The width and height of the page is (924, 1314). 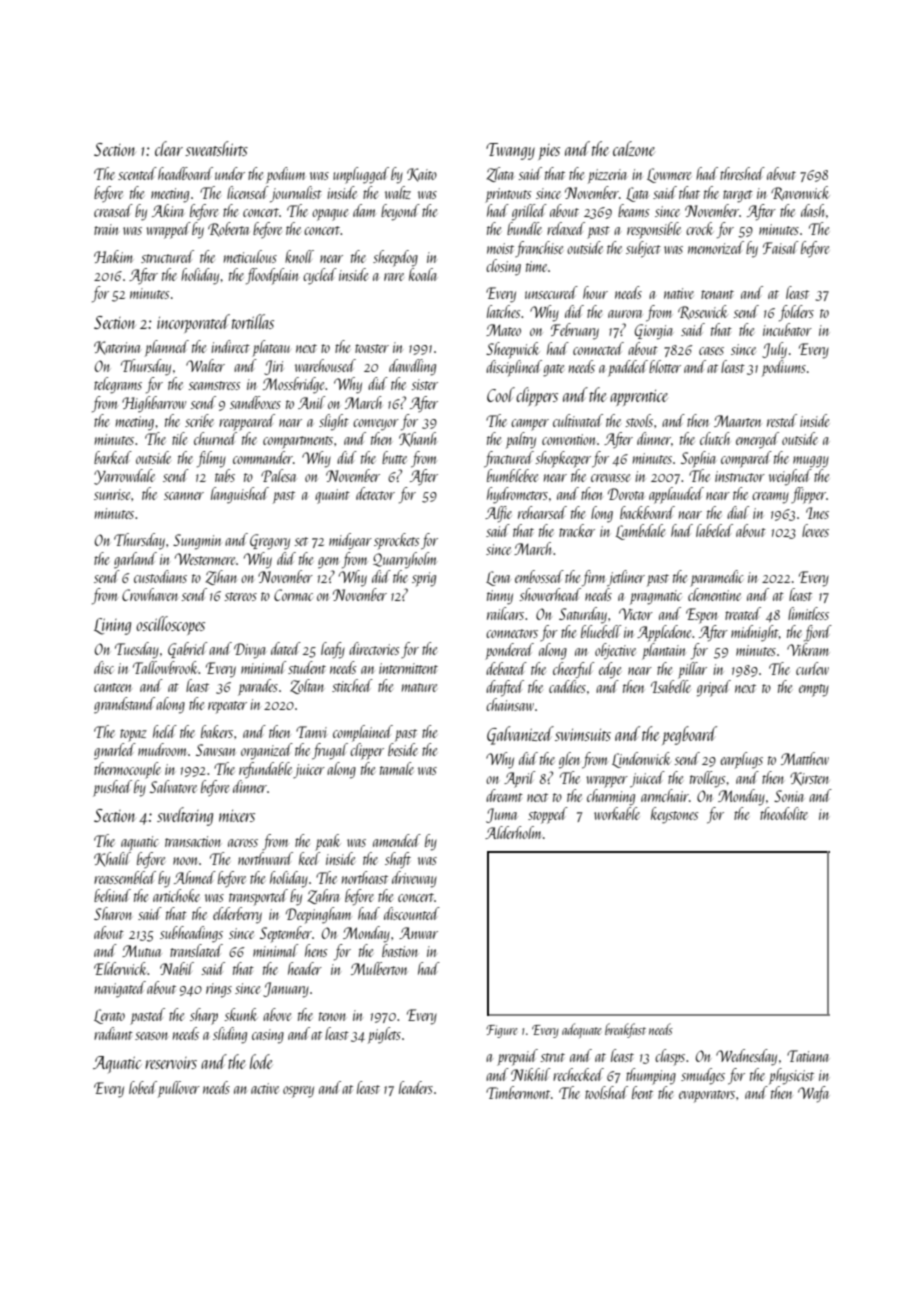 What do you see at coordinates (417, 439) in the page?
I see `Khanh` at bounding box center [417, 439].
